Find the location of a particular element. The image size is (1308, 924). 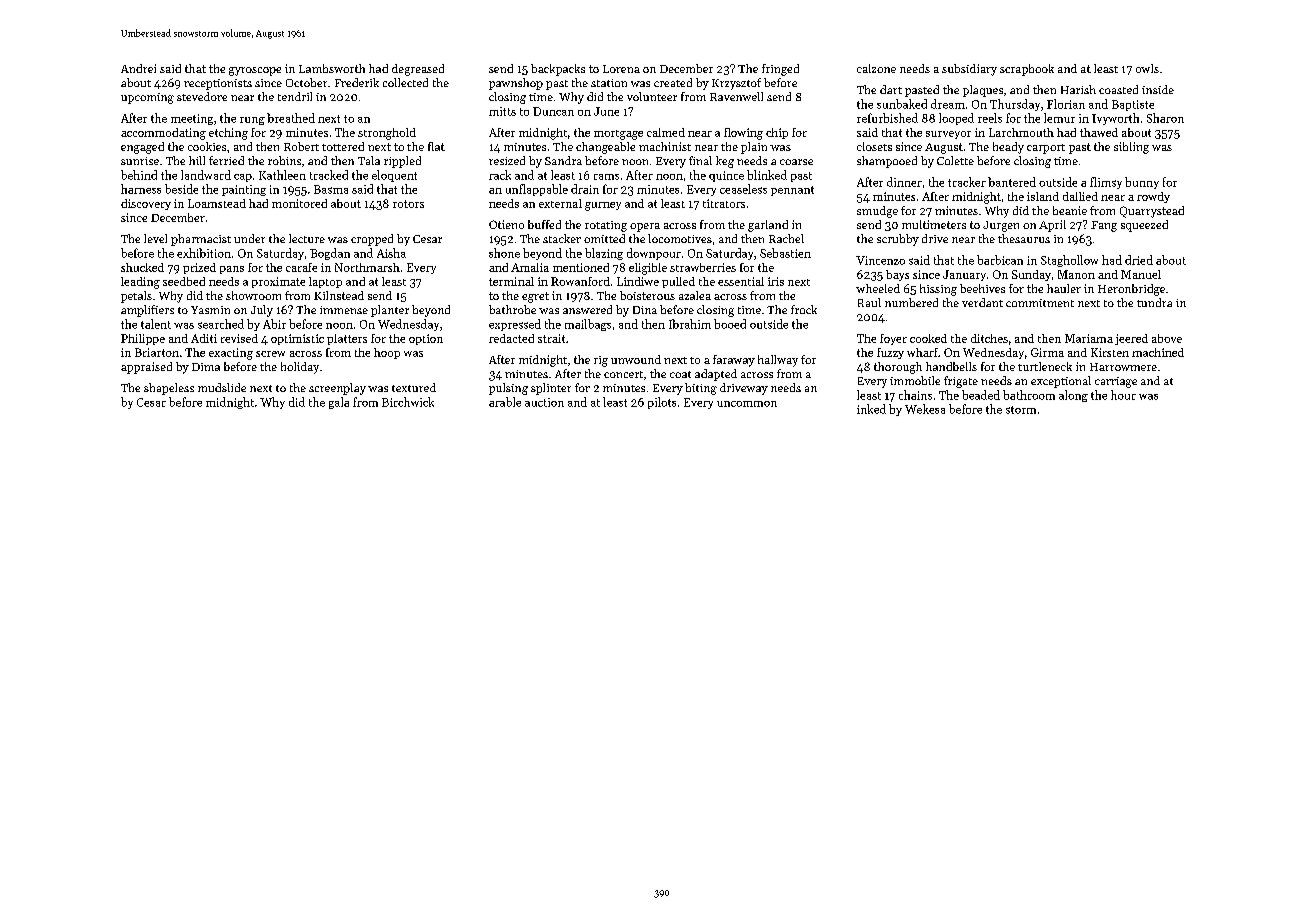

arable is located at coordinates (505, 402).
